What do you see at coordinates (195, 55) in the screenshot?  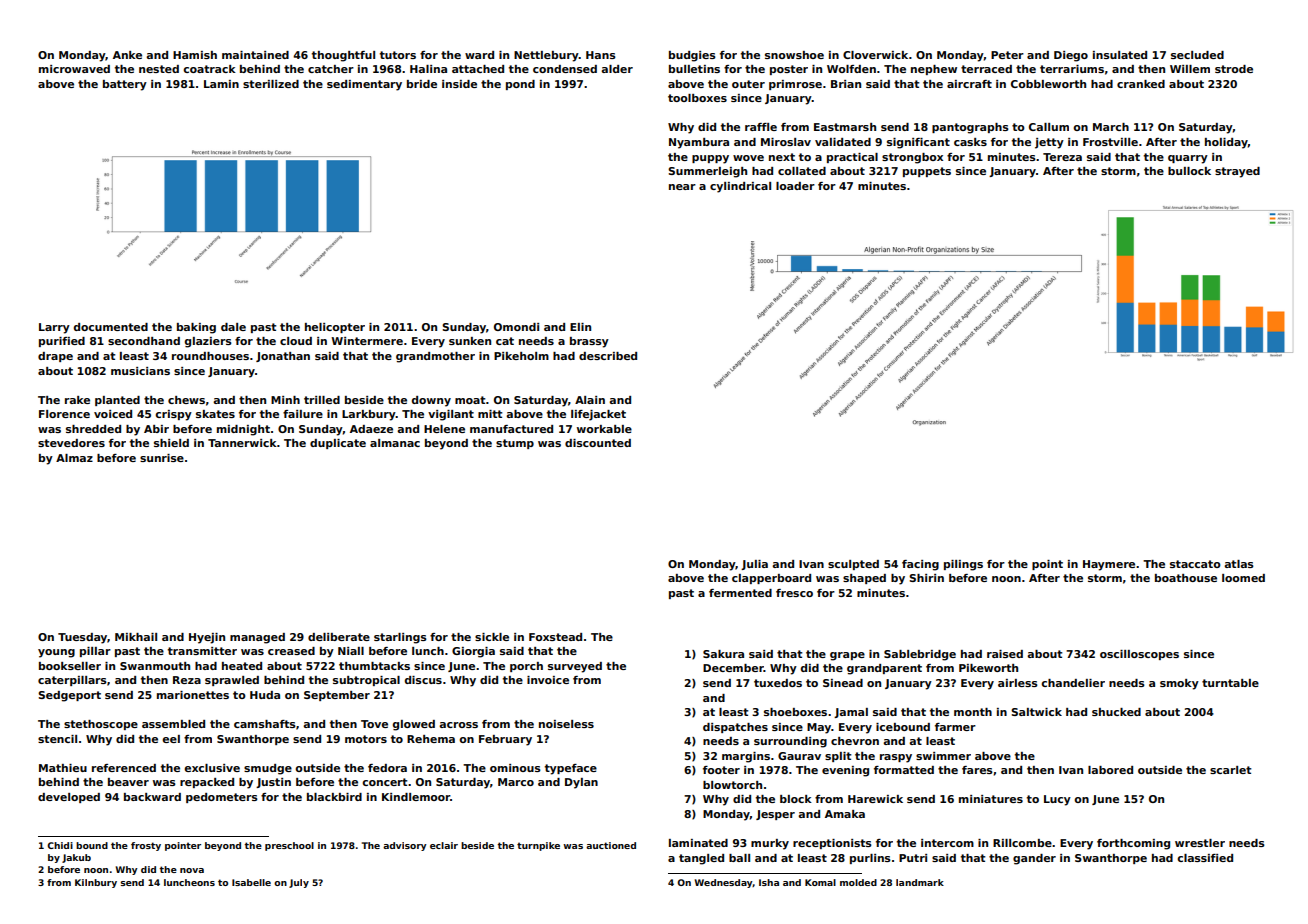 I see `Hamish` at bounding box center [195, 55].
